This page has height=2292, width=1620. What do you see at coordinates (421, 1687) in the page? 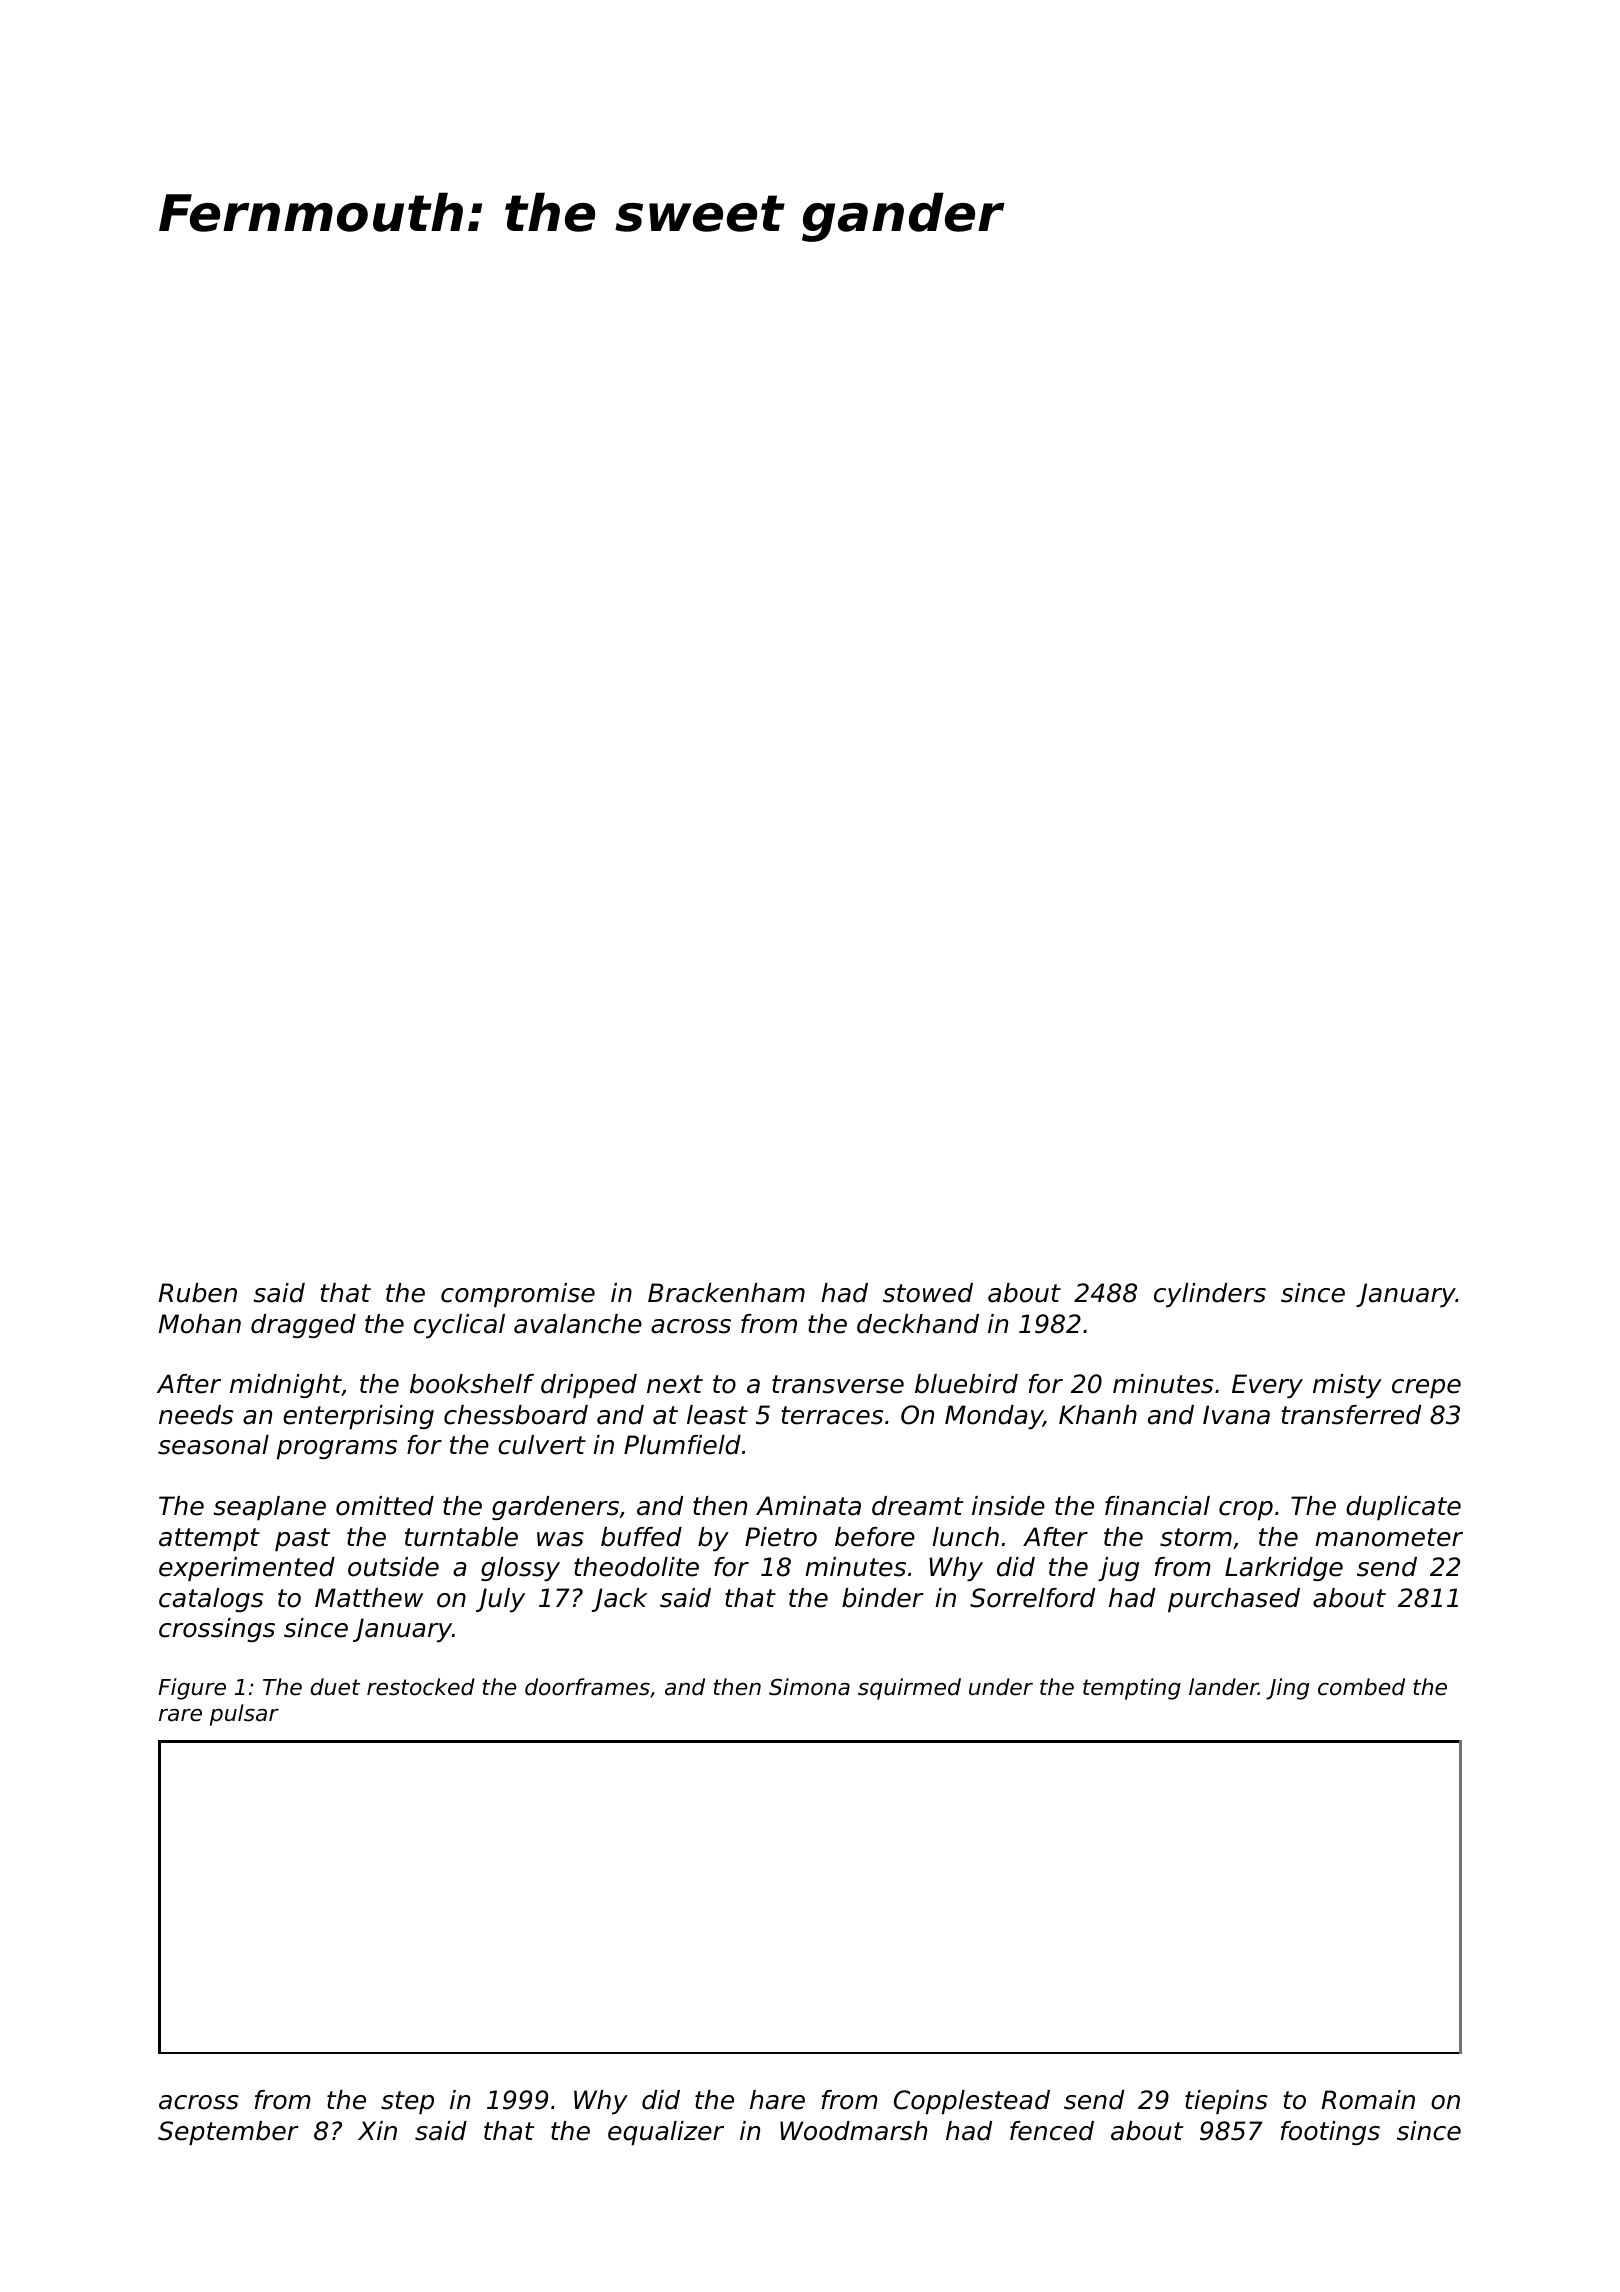
I see `restocked` at bounding box center [421, 1687].
